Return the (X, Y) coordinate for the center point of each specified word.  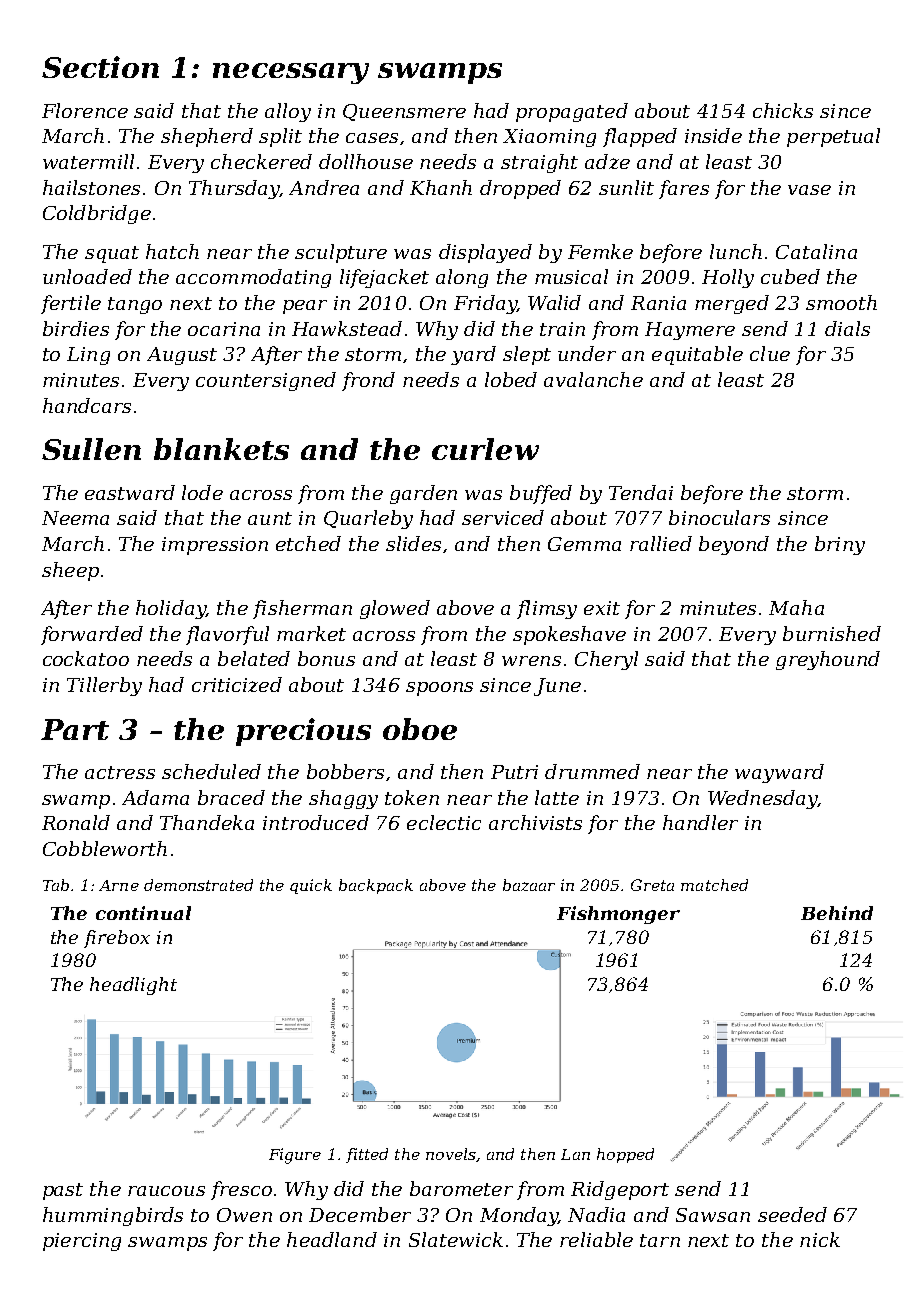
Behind (837, 913)
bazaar (529, 885)
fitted (367, 1155)
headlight (133, 986)
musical (571, 276)
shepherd (207, 137)
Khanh (441, 187)
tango (135, 305)
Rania (658, 303)
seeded (792, 1214)
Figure (295, 1156)
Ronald (76, 822)
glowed (395, 609)
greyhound (828, 660)
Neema (75, 518)
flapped (640, 137)
